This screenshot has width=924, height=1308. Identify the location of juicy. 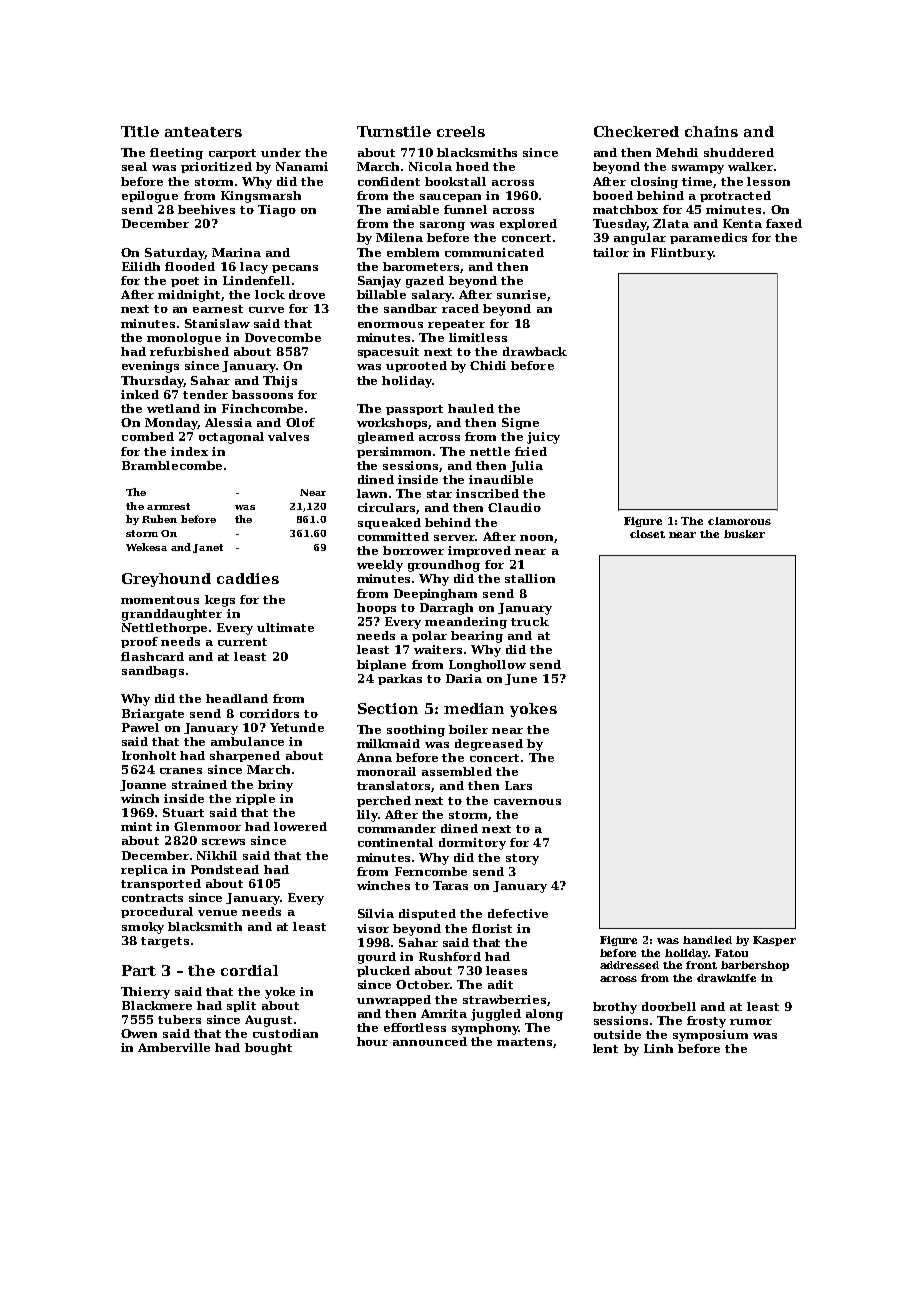
(543, 438).
